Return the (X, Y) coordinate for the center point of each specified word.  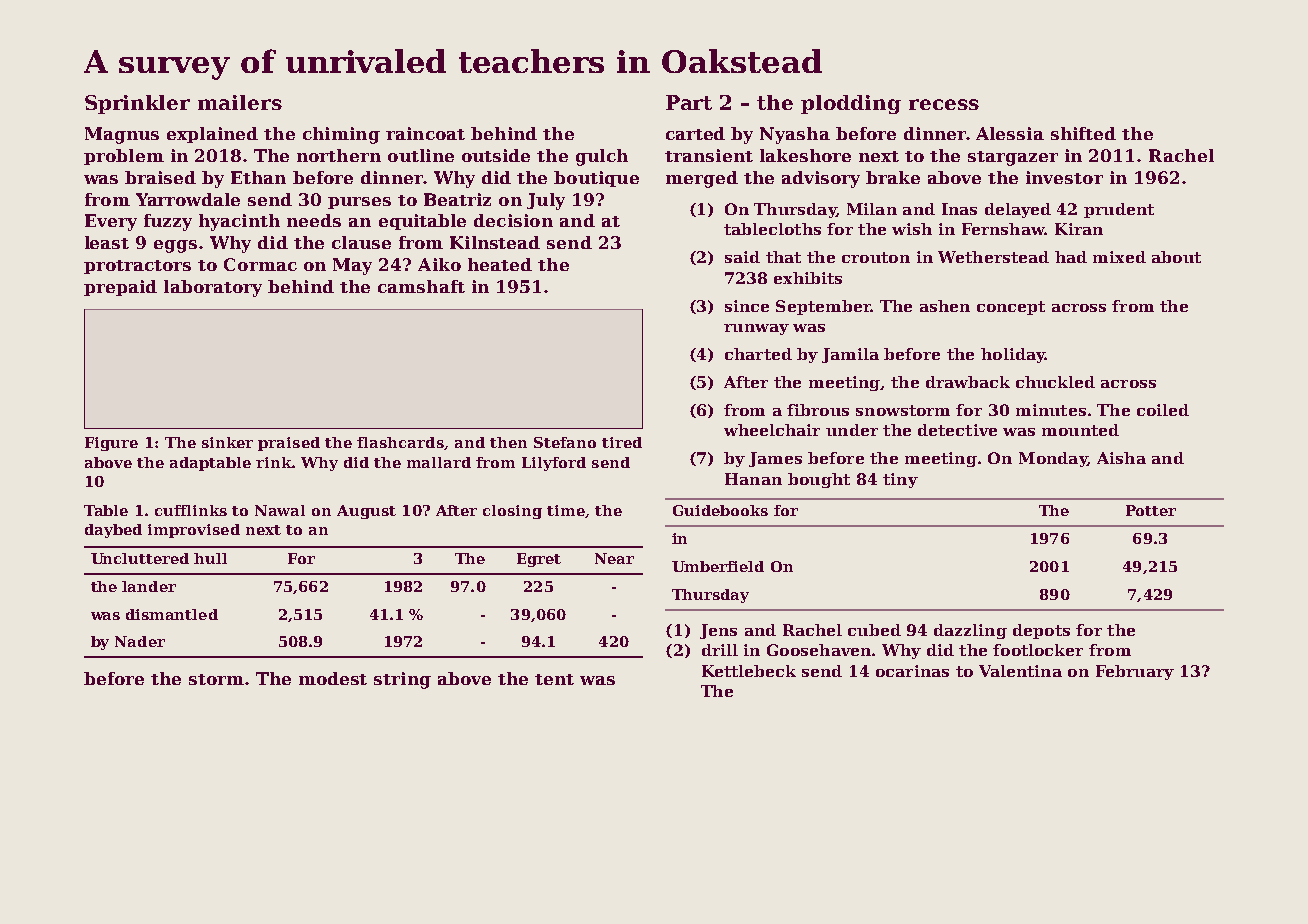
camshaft (421, 286)
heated (500, 264)
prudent (1119, 210)
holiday (1013, 355)
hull (210, 558)
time (566, 510)
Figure (111, 444)
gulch (602, 157)
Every (111, 222)
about (1176, 257)
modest (333, 678)
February (1135, 672)
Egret (539, 560)
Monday (1053, 459)
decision (513, 220)
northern (339, 155)
